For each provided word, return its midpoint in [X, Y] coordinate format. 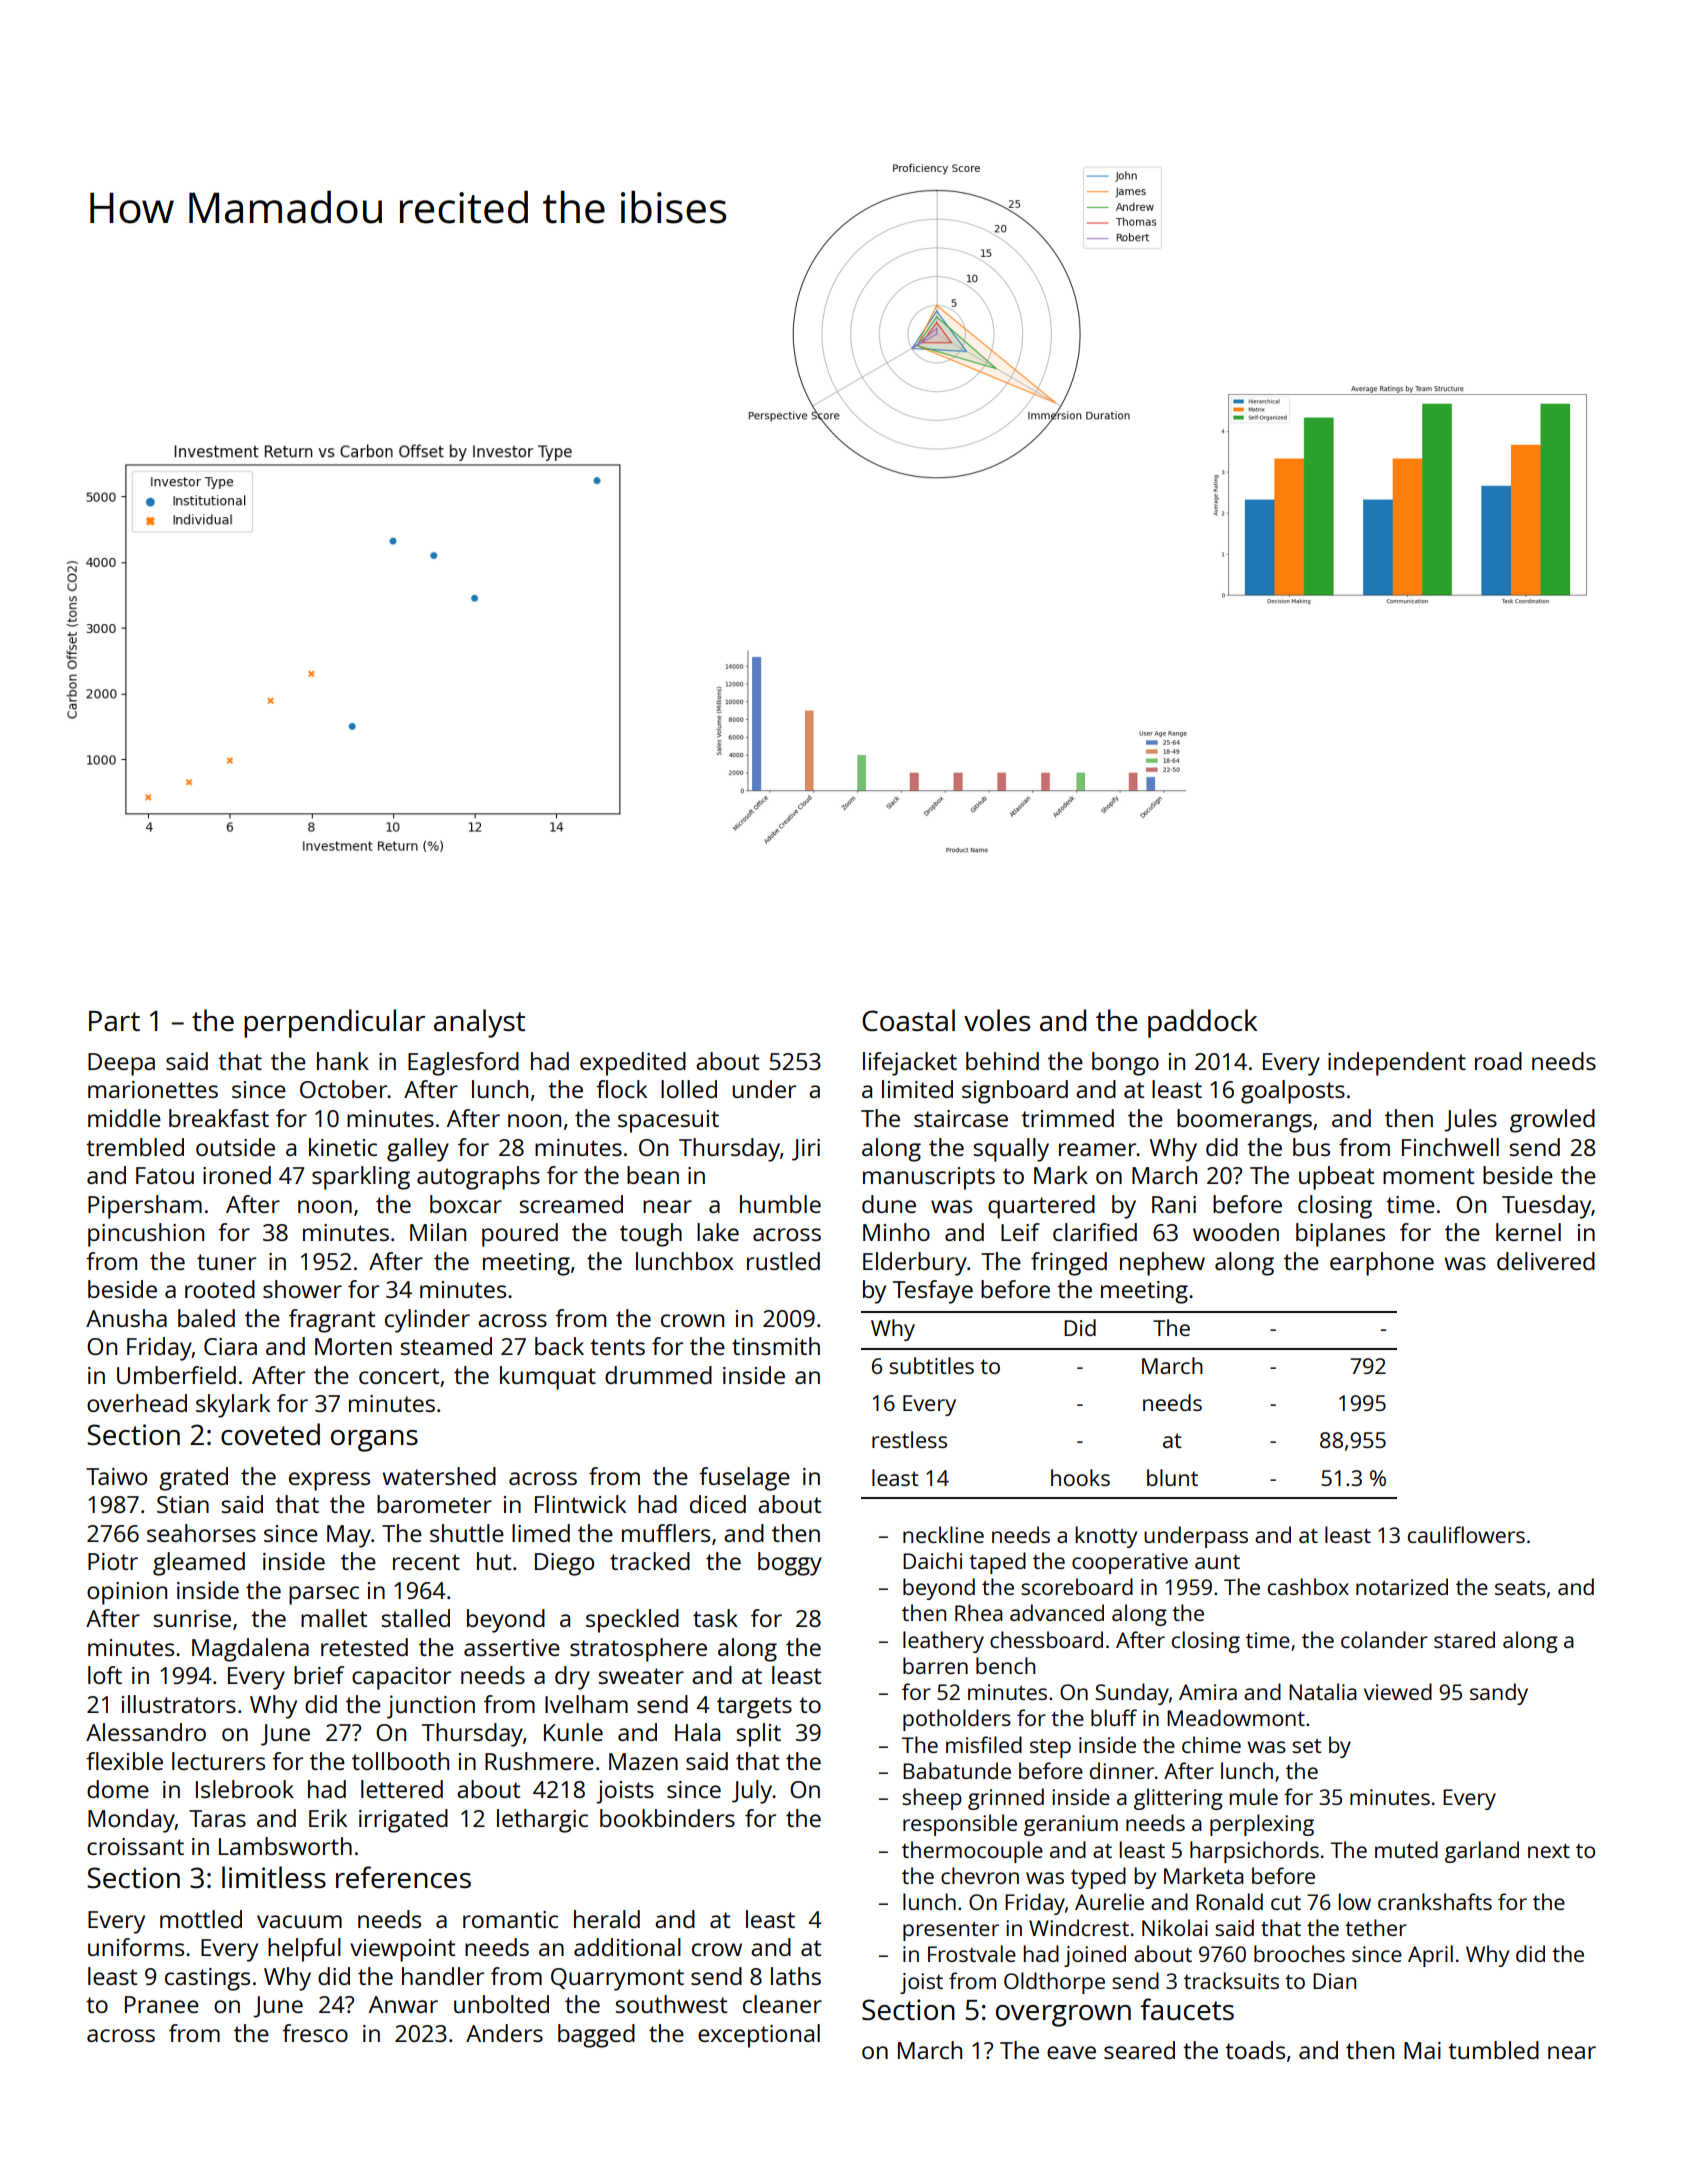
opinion [127, 1593]
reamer [1098, 1149]
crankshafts [1435, 1901]
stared [1464, 1639]
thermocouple [972, 1852]
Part [114, 1021]
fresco [315, 2033]
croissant [135, 1846]
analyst [479, 1023]
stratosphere [638, 1650]
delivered [1546, 1261]
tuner [226, 1262]
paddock [1203, 1023]
